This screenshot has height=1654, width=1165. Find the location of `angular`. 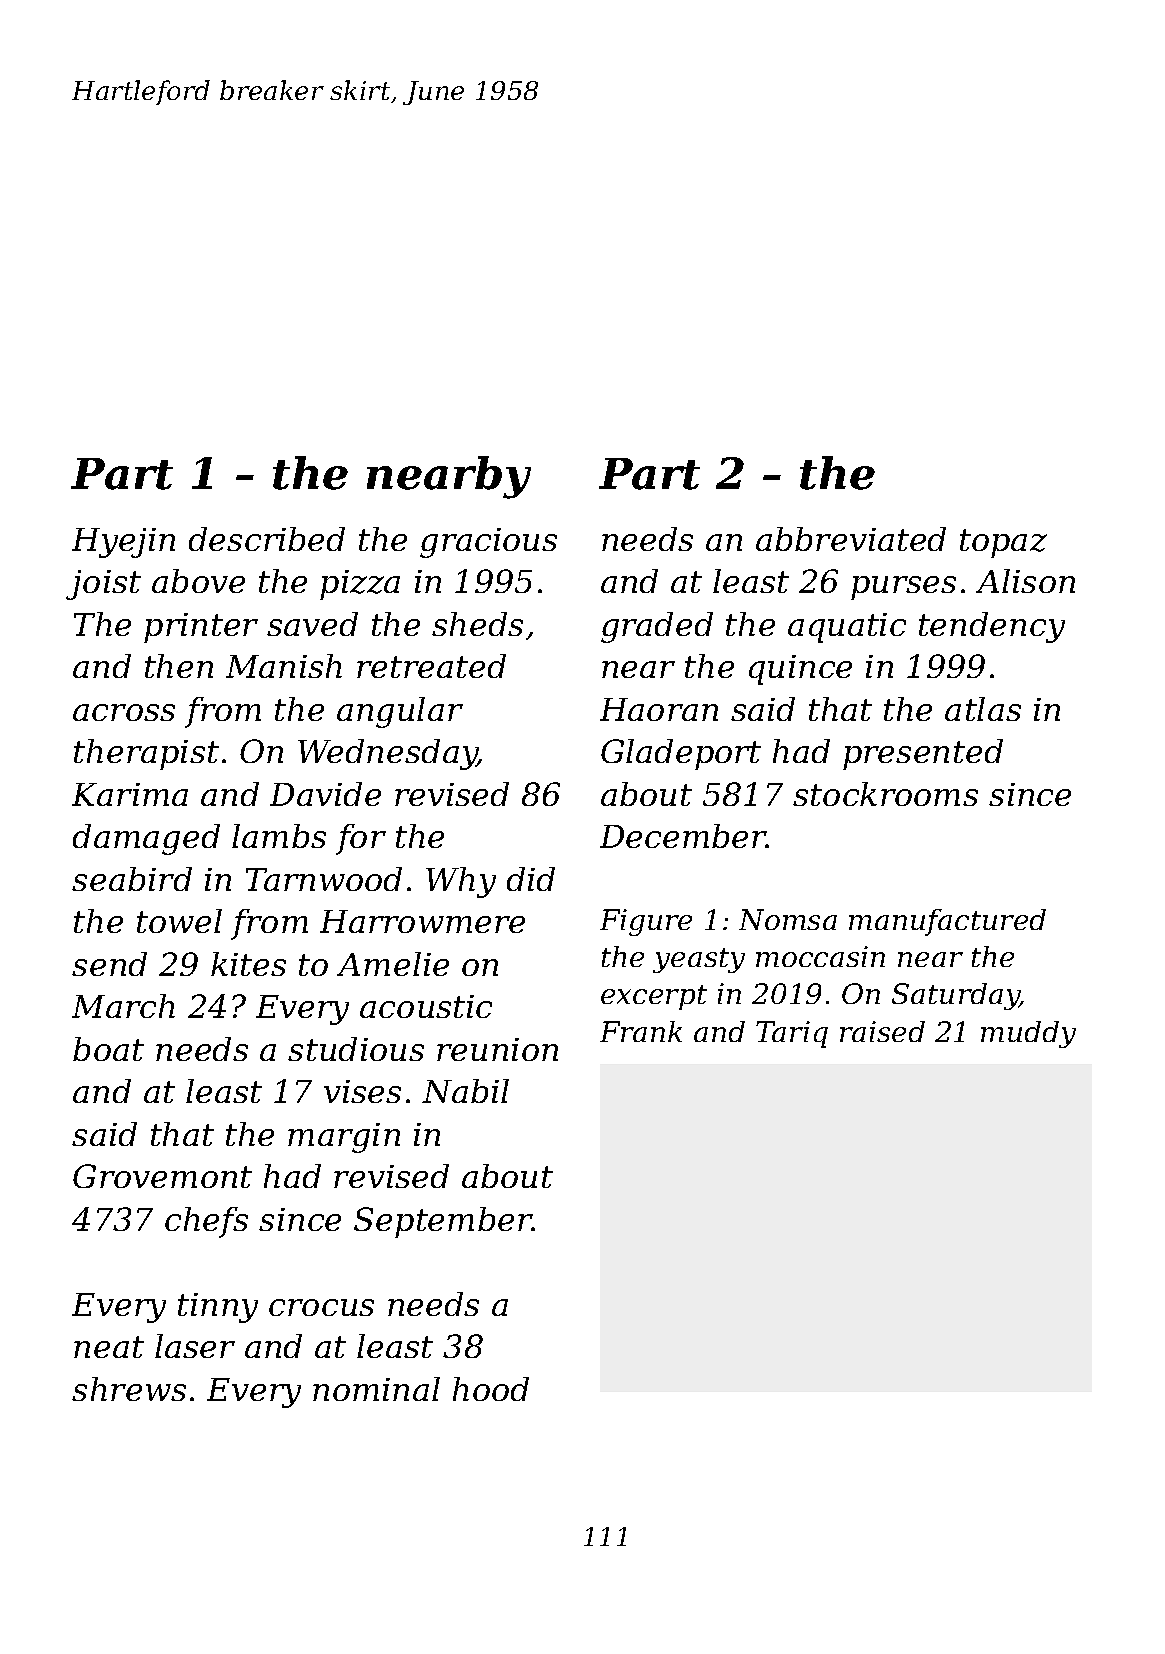

angular is located at coordinates (400, 712).
